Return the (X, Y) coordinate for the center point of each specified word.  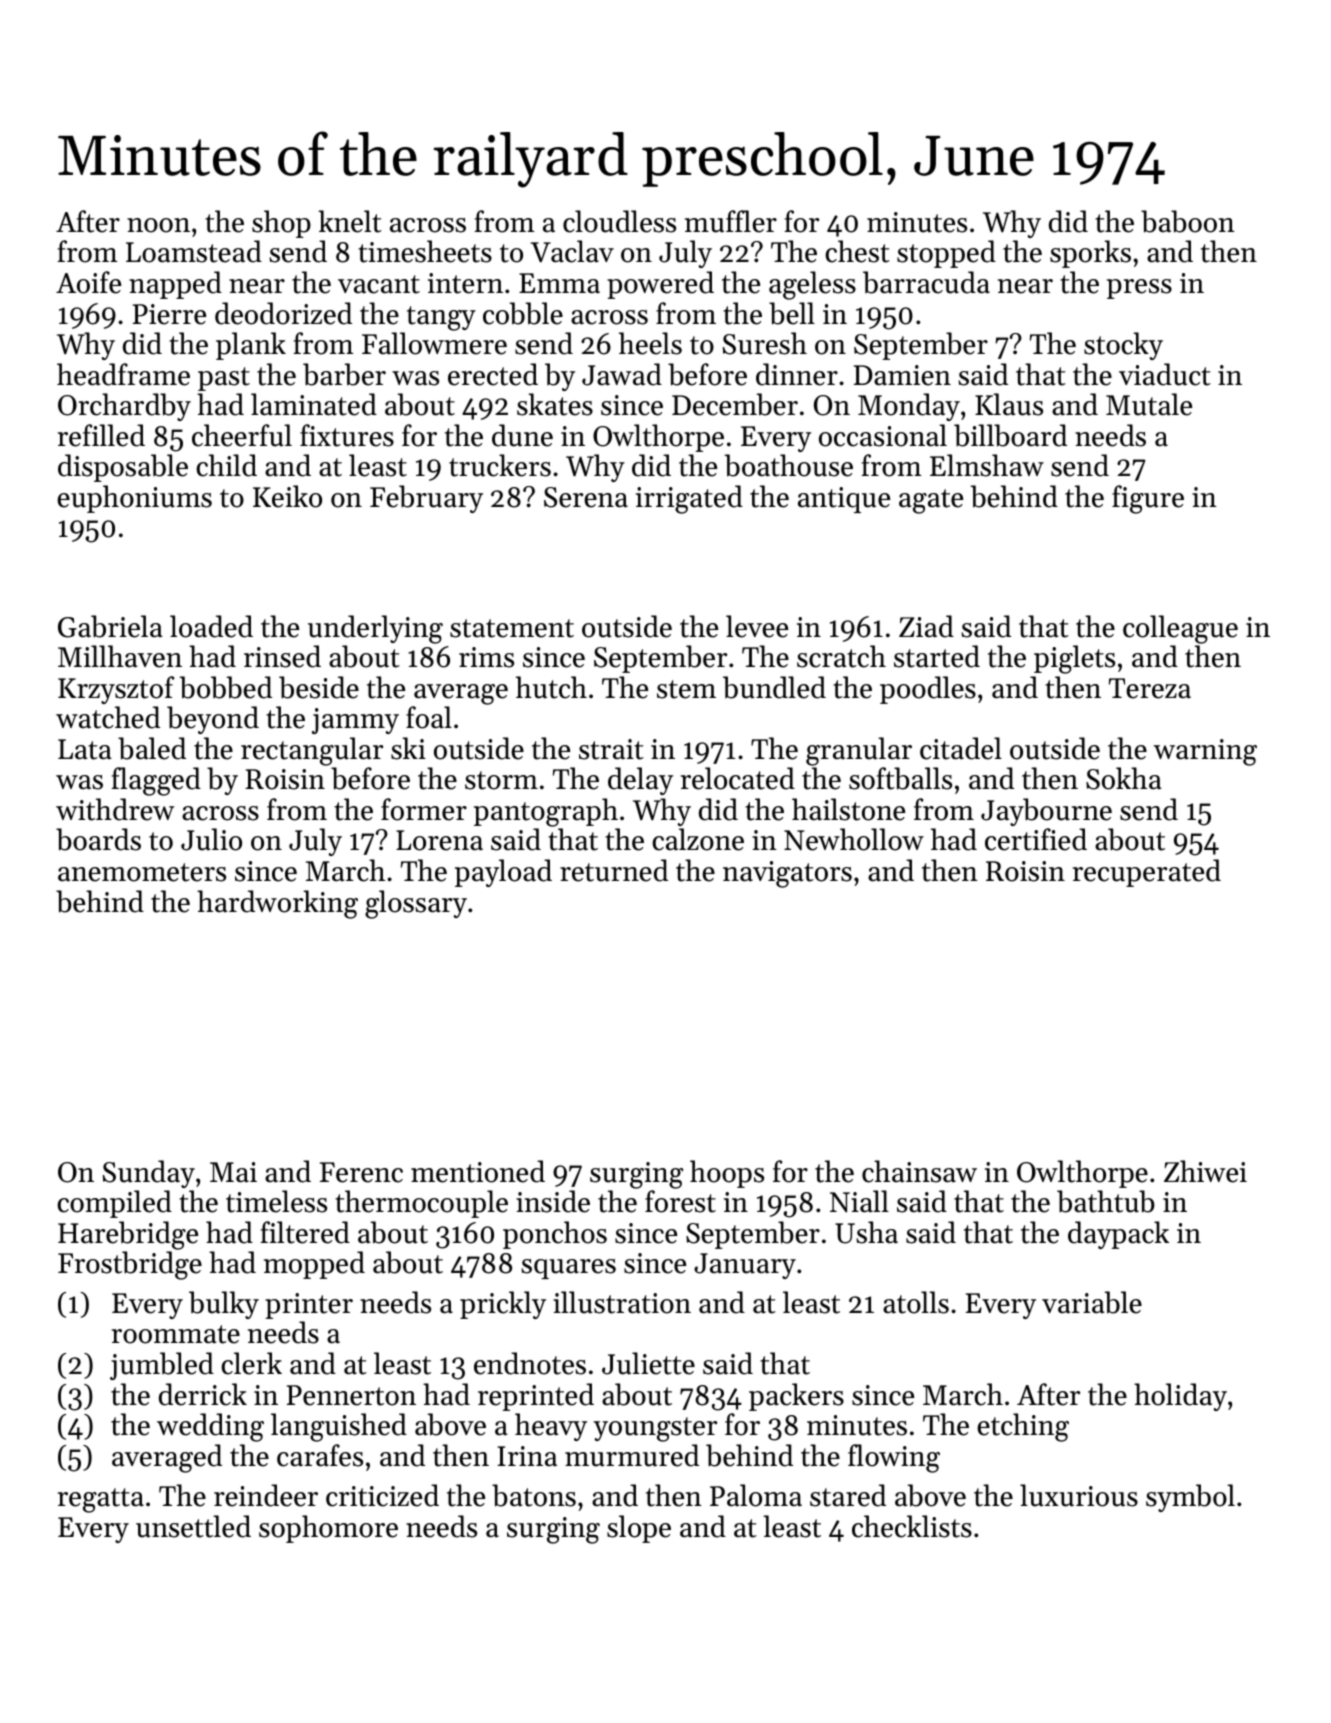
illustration (622, 1302)
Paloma (756, 1495)
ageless (812, 285)
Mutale (1149, 404)
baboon (1188, 221)
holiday (1180, 1397)
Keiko (287, 496)
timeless (276, 1201)
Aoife (88, 282)
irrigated (689, 499)
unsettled (193, 1526)
